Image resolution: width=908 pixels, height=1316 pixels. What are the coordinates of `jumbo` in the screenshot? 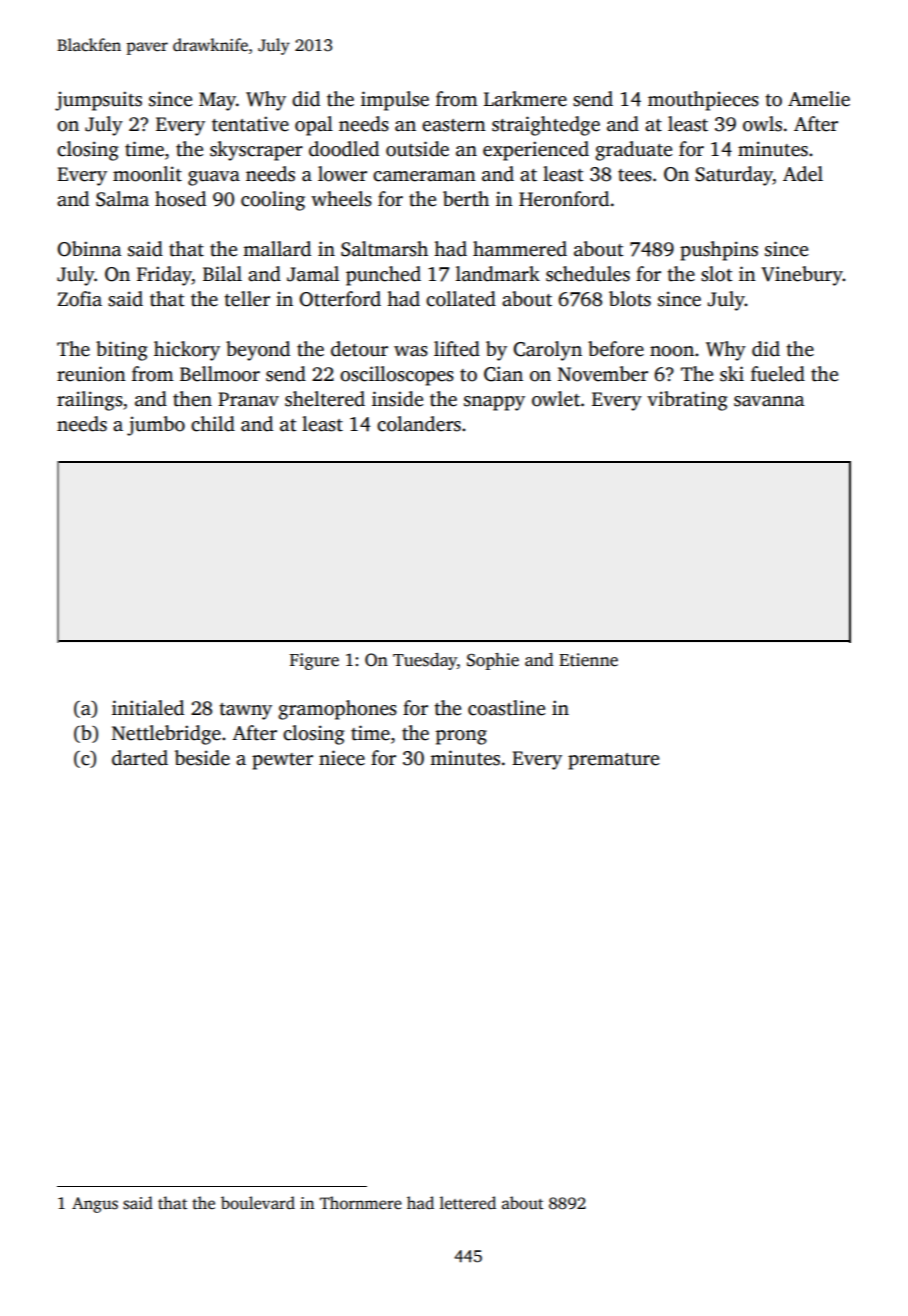 It's located at (156, 426).
